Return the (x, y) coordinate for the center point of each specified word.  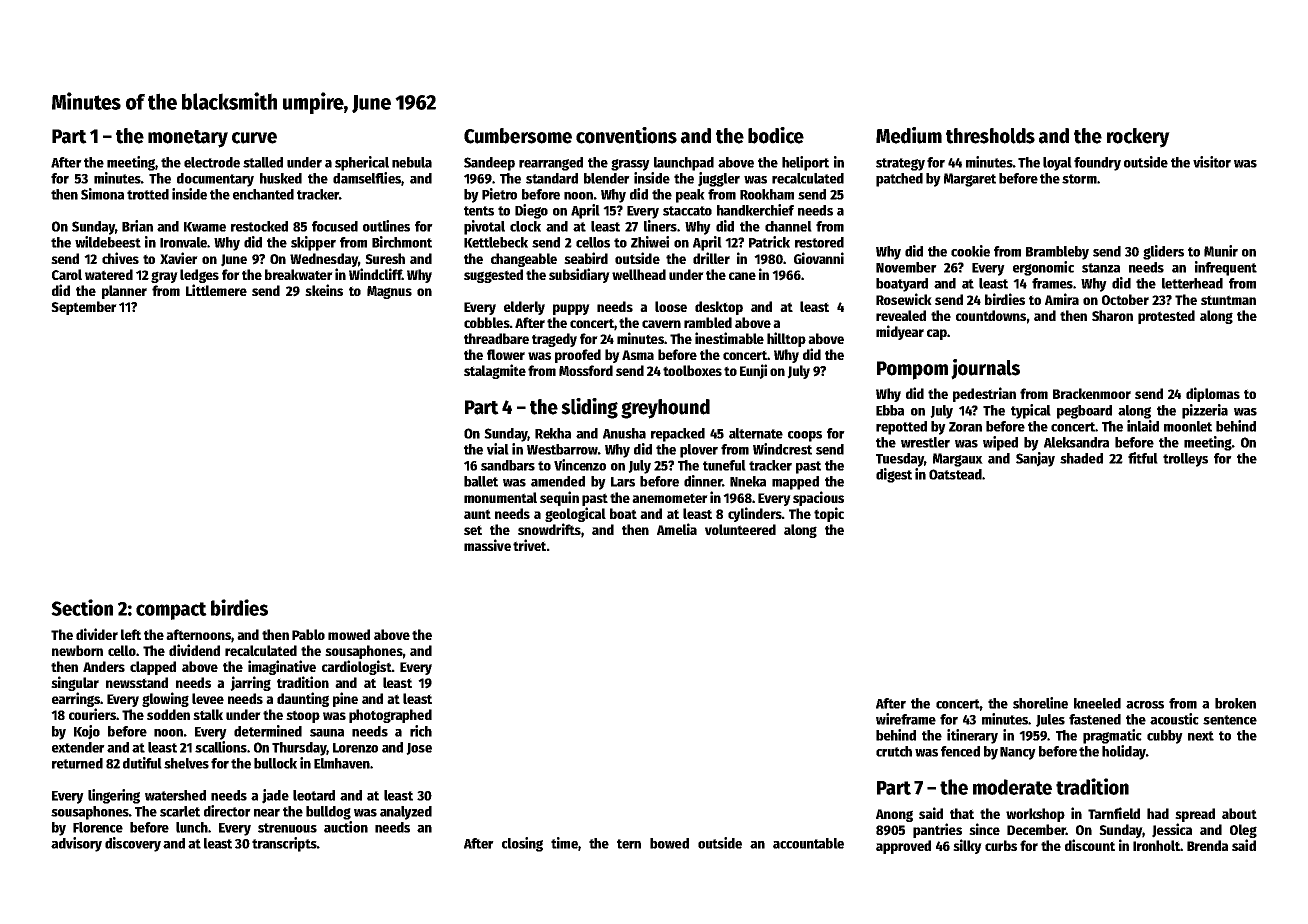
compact (171, 611)
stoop (303, 716)
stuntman (1228, 300)
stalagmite (495, 371)
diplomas (1213, 394)
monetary (188, 139)
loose (671, 306)
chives (120, 258)
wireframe (906, 719)
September (84, 308)
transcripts (284, 844)
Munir (1221, 251)
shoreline (1040, 703)
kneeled (1097, 703)
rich (421, 731)
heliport (805, 163)
